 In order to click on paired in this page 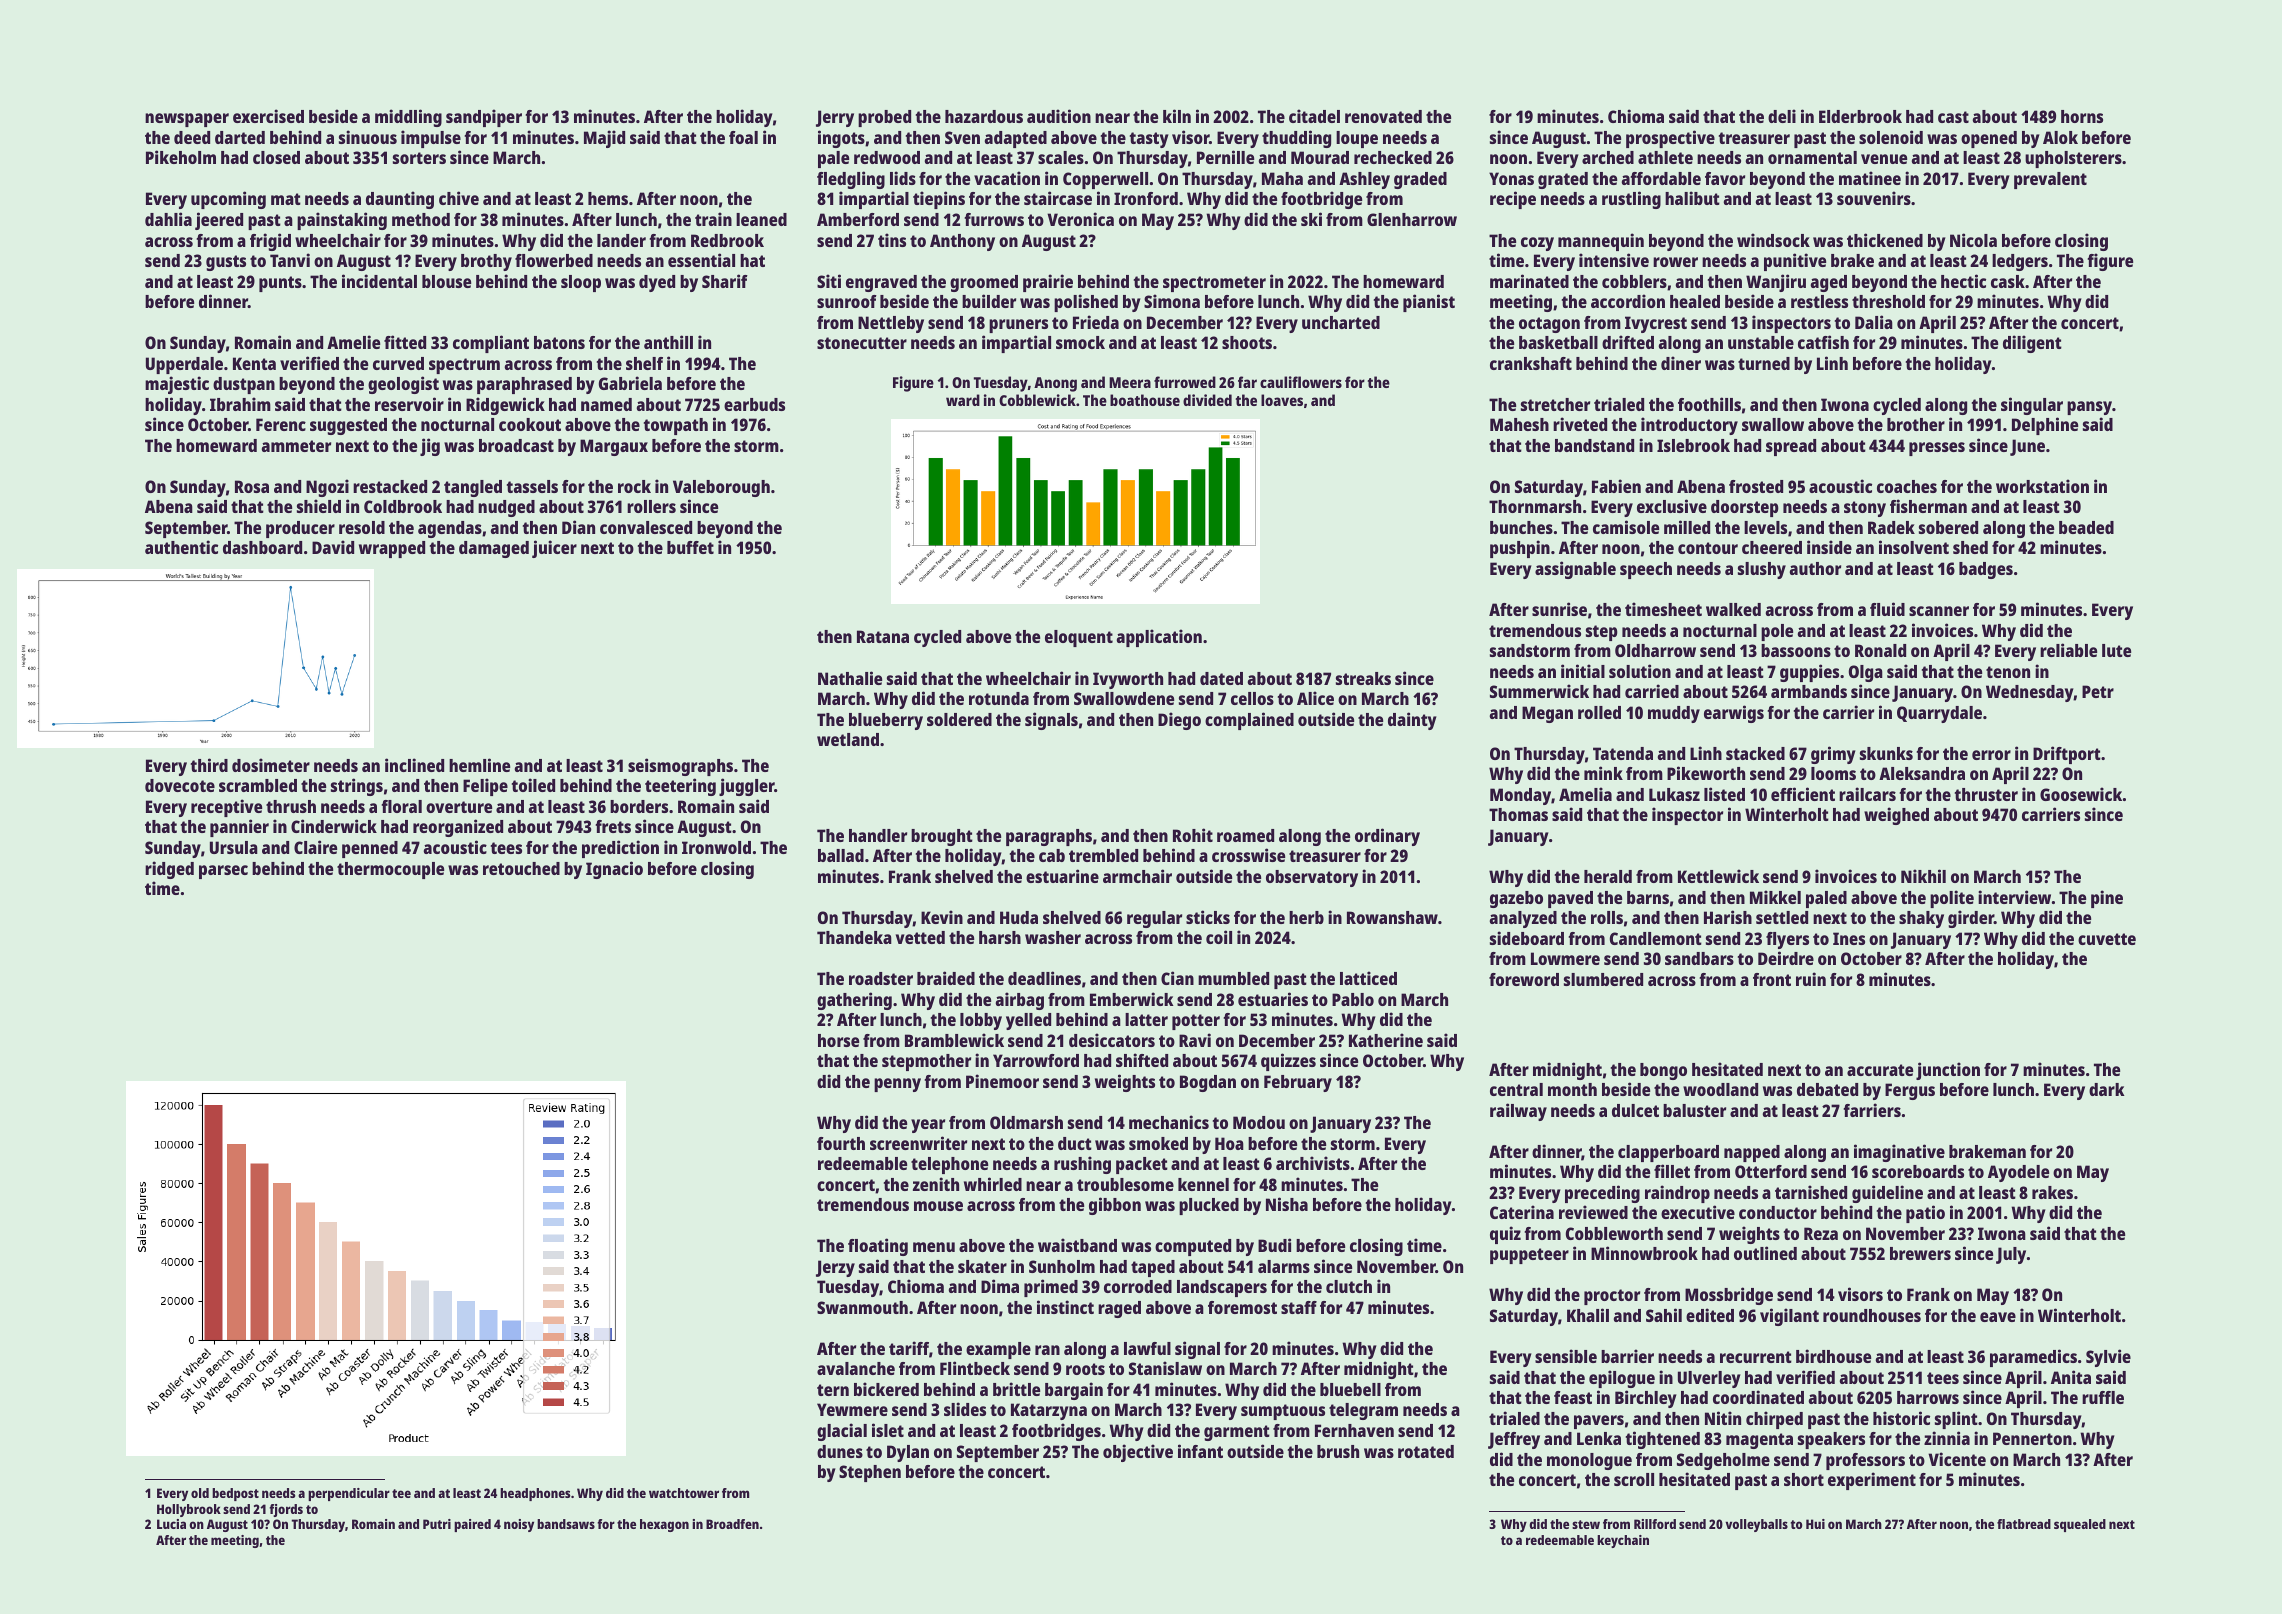, I will do `click(472, 1525)`.
